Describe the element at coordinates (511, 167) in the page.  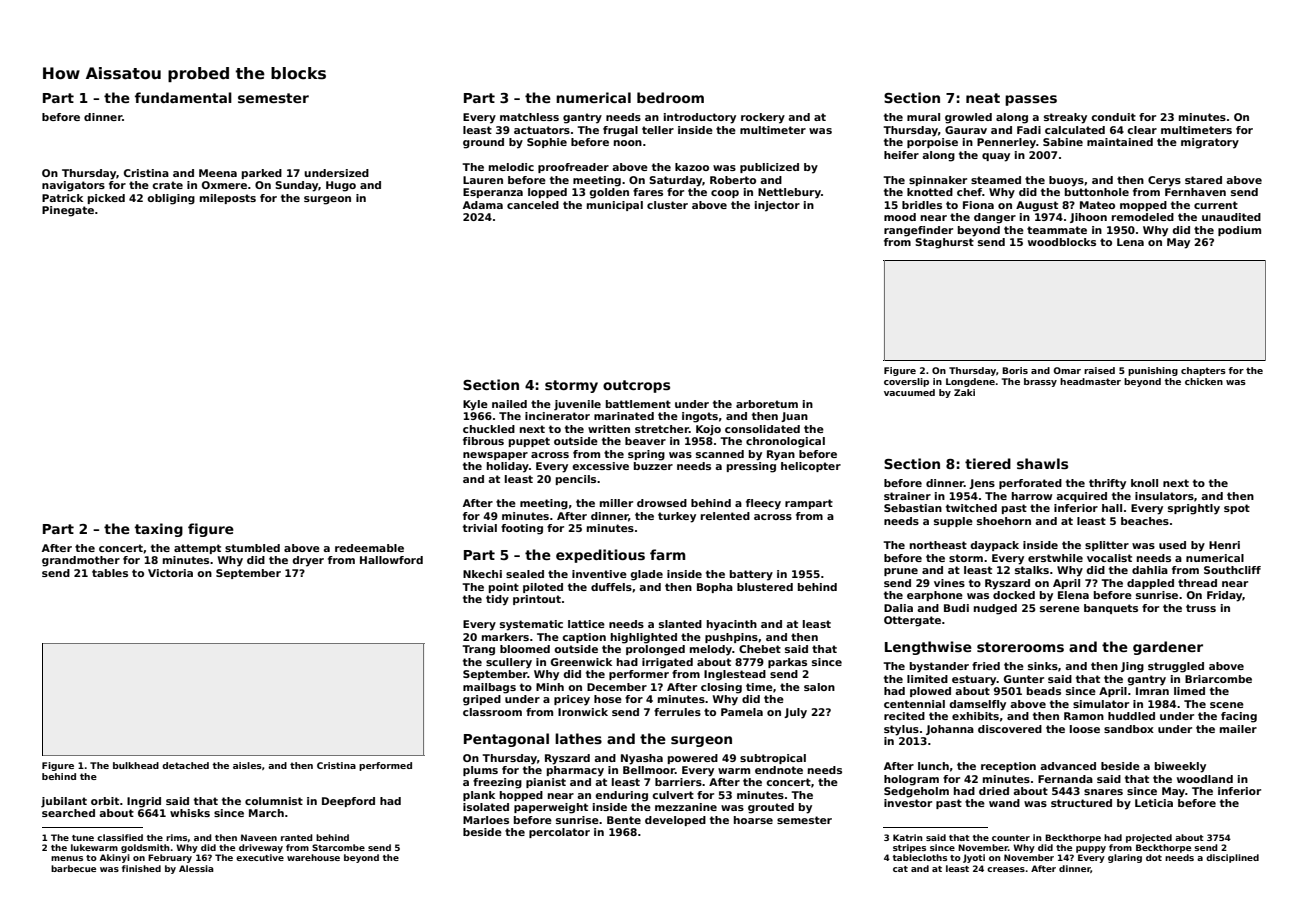
I see `melodic` at that location.
